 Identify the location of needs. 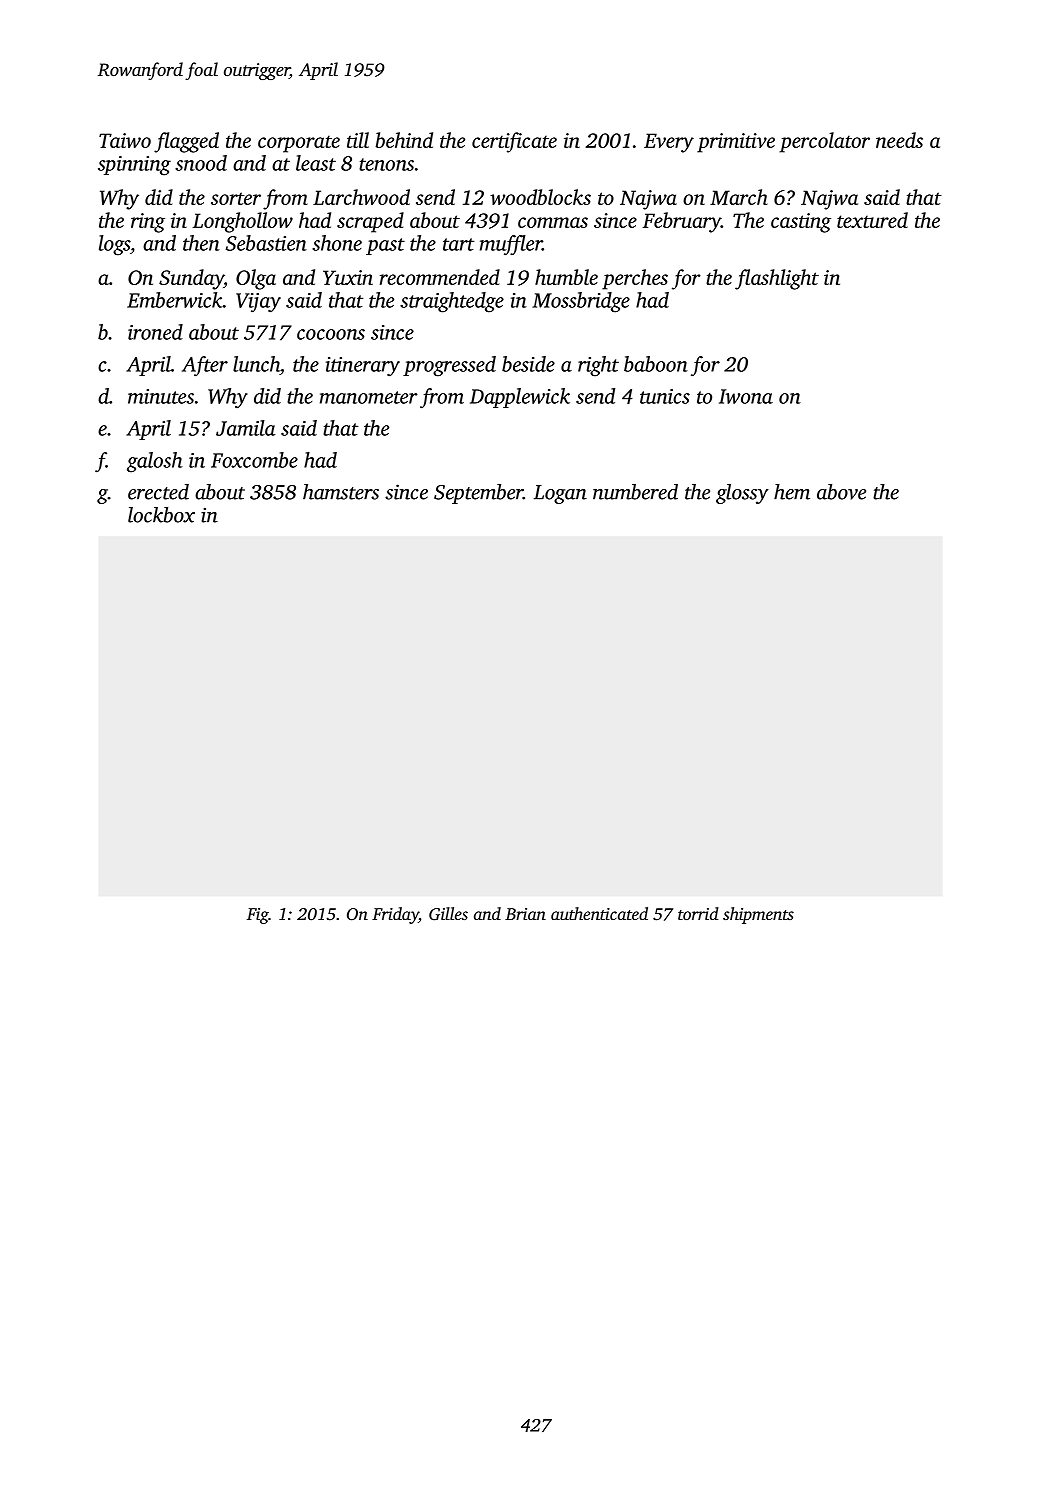
(899, 140).
